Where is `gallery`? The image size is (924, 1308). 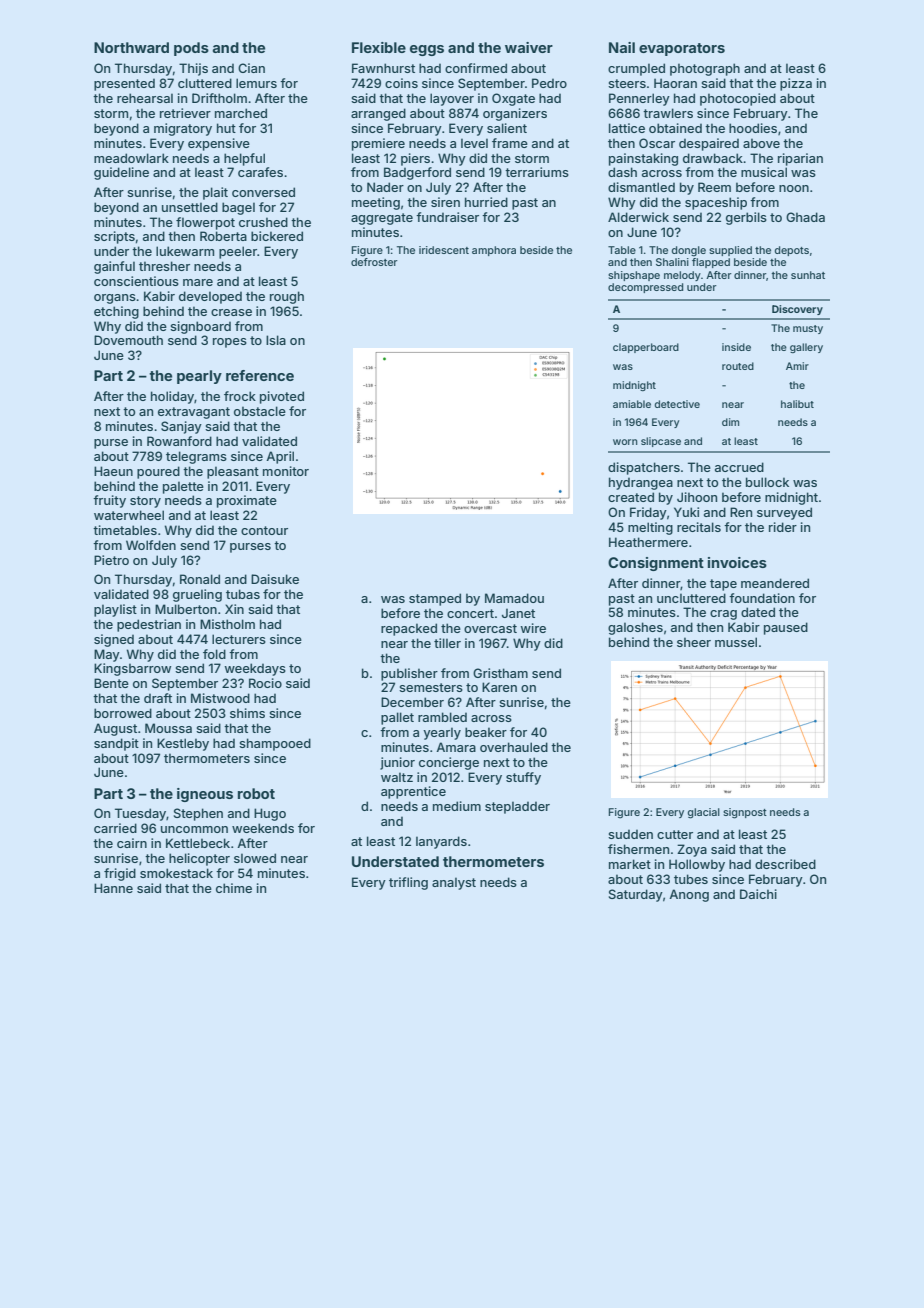
gallery is located at coordinates (806, 348).
